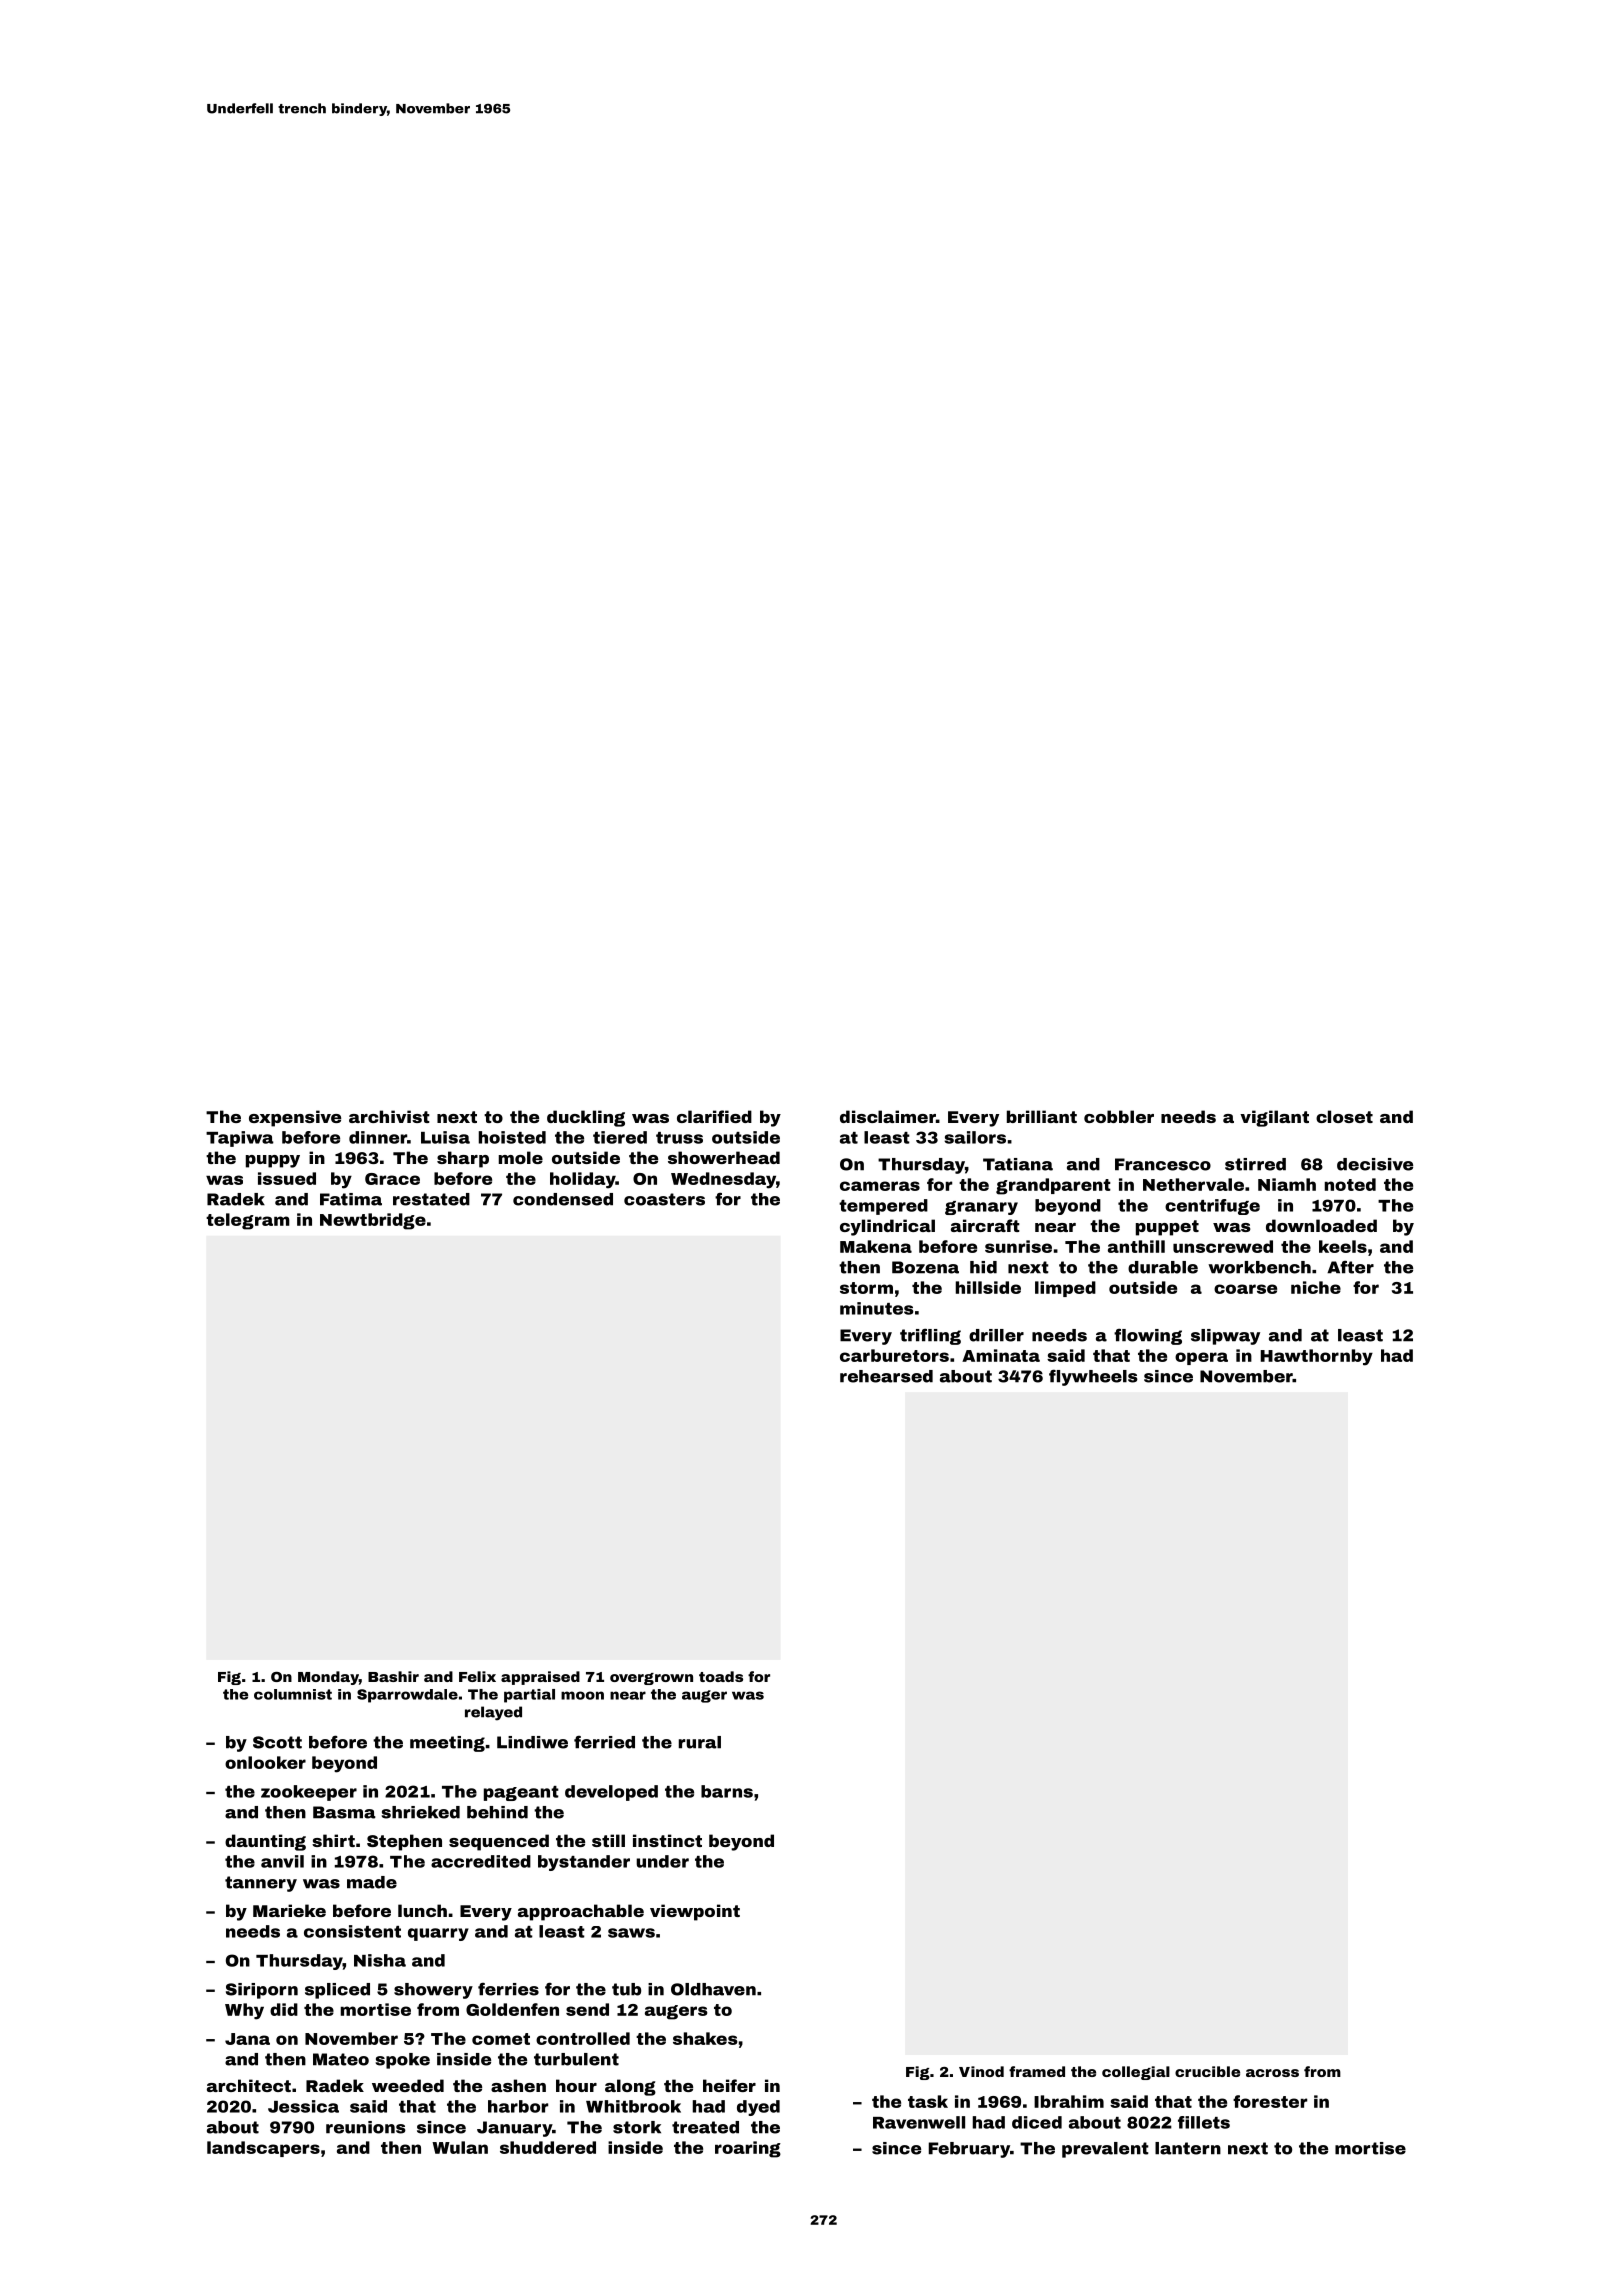 The width and height of the screenshot is (1620, 2292). Describe the element at coordinates (714, 1116) in the screenshot. I see `clarified` at that location.
